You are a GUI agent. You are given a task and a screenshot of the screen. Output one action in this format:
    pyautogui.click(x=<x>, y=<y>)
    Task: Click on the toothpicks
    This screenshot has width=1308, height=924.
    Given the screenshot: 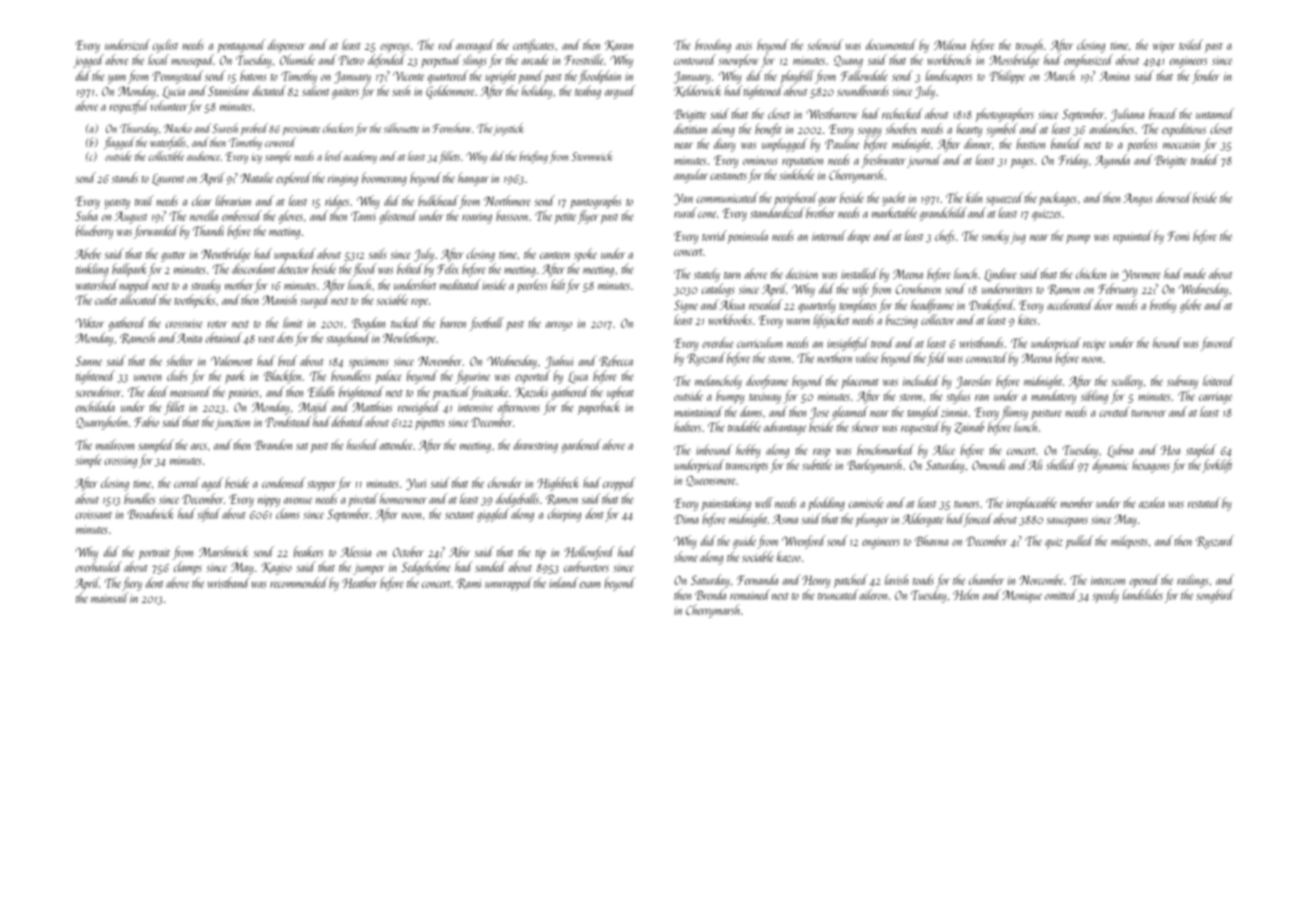 What is the action you would take?
    pyautogui.click(x=194, y=301)
